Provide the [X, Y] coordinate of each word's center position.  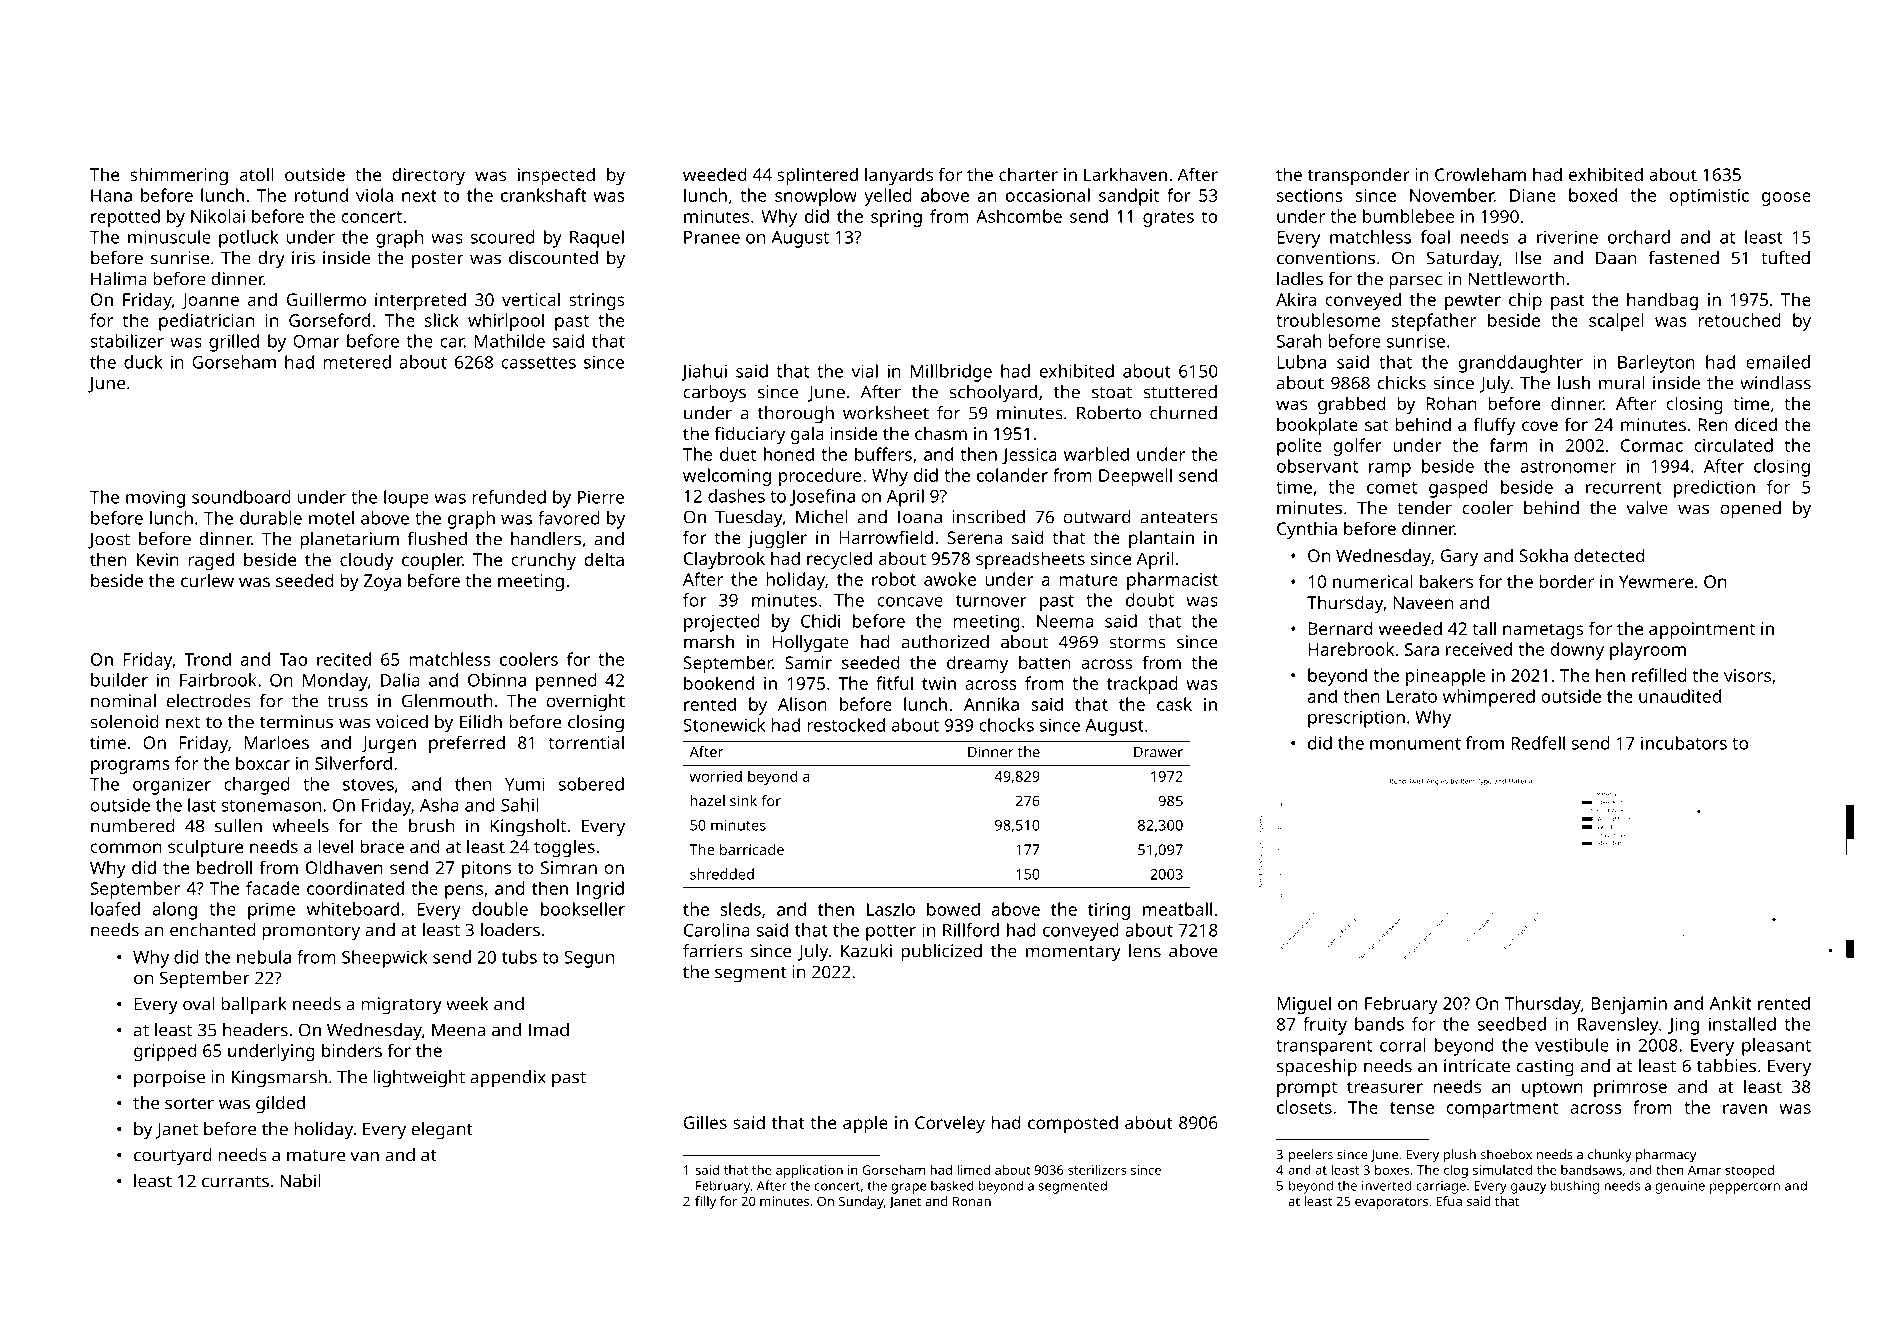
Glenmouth [447, 701]
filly [705, 1202]
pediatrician [206, 322]
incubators [1684, 743]
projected [722, 623]
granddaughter [1520, 364]
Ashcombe [1019, 216]
